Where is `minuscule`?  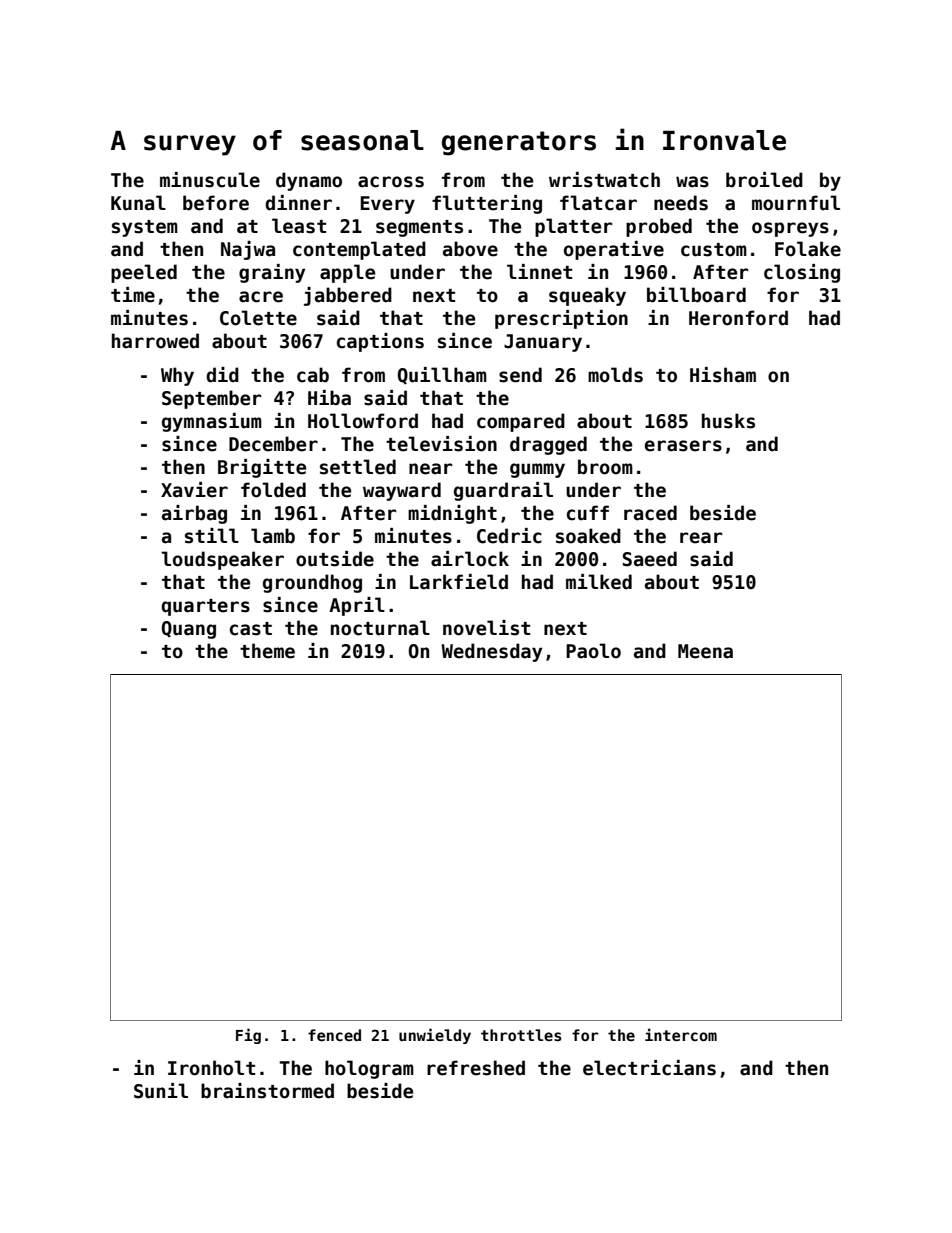 minuscule is located at coordinates (210, 180).
